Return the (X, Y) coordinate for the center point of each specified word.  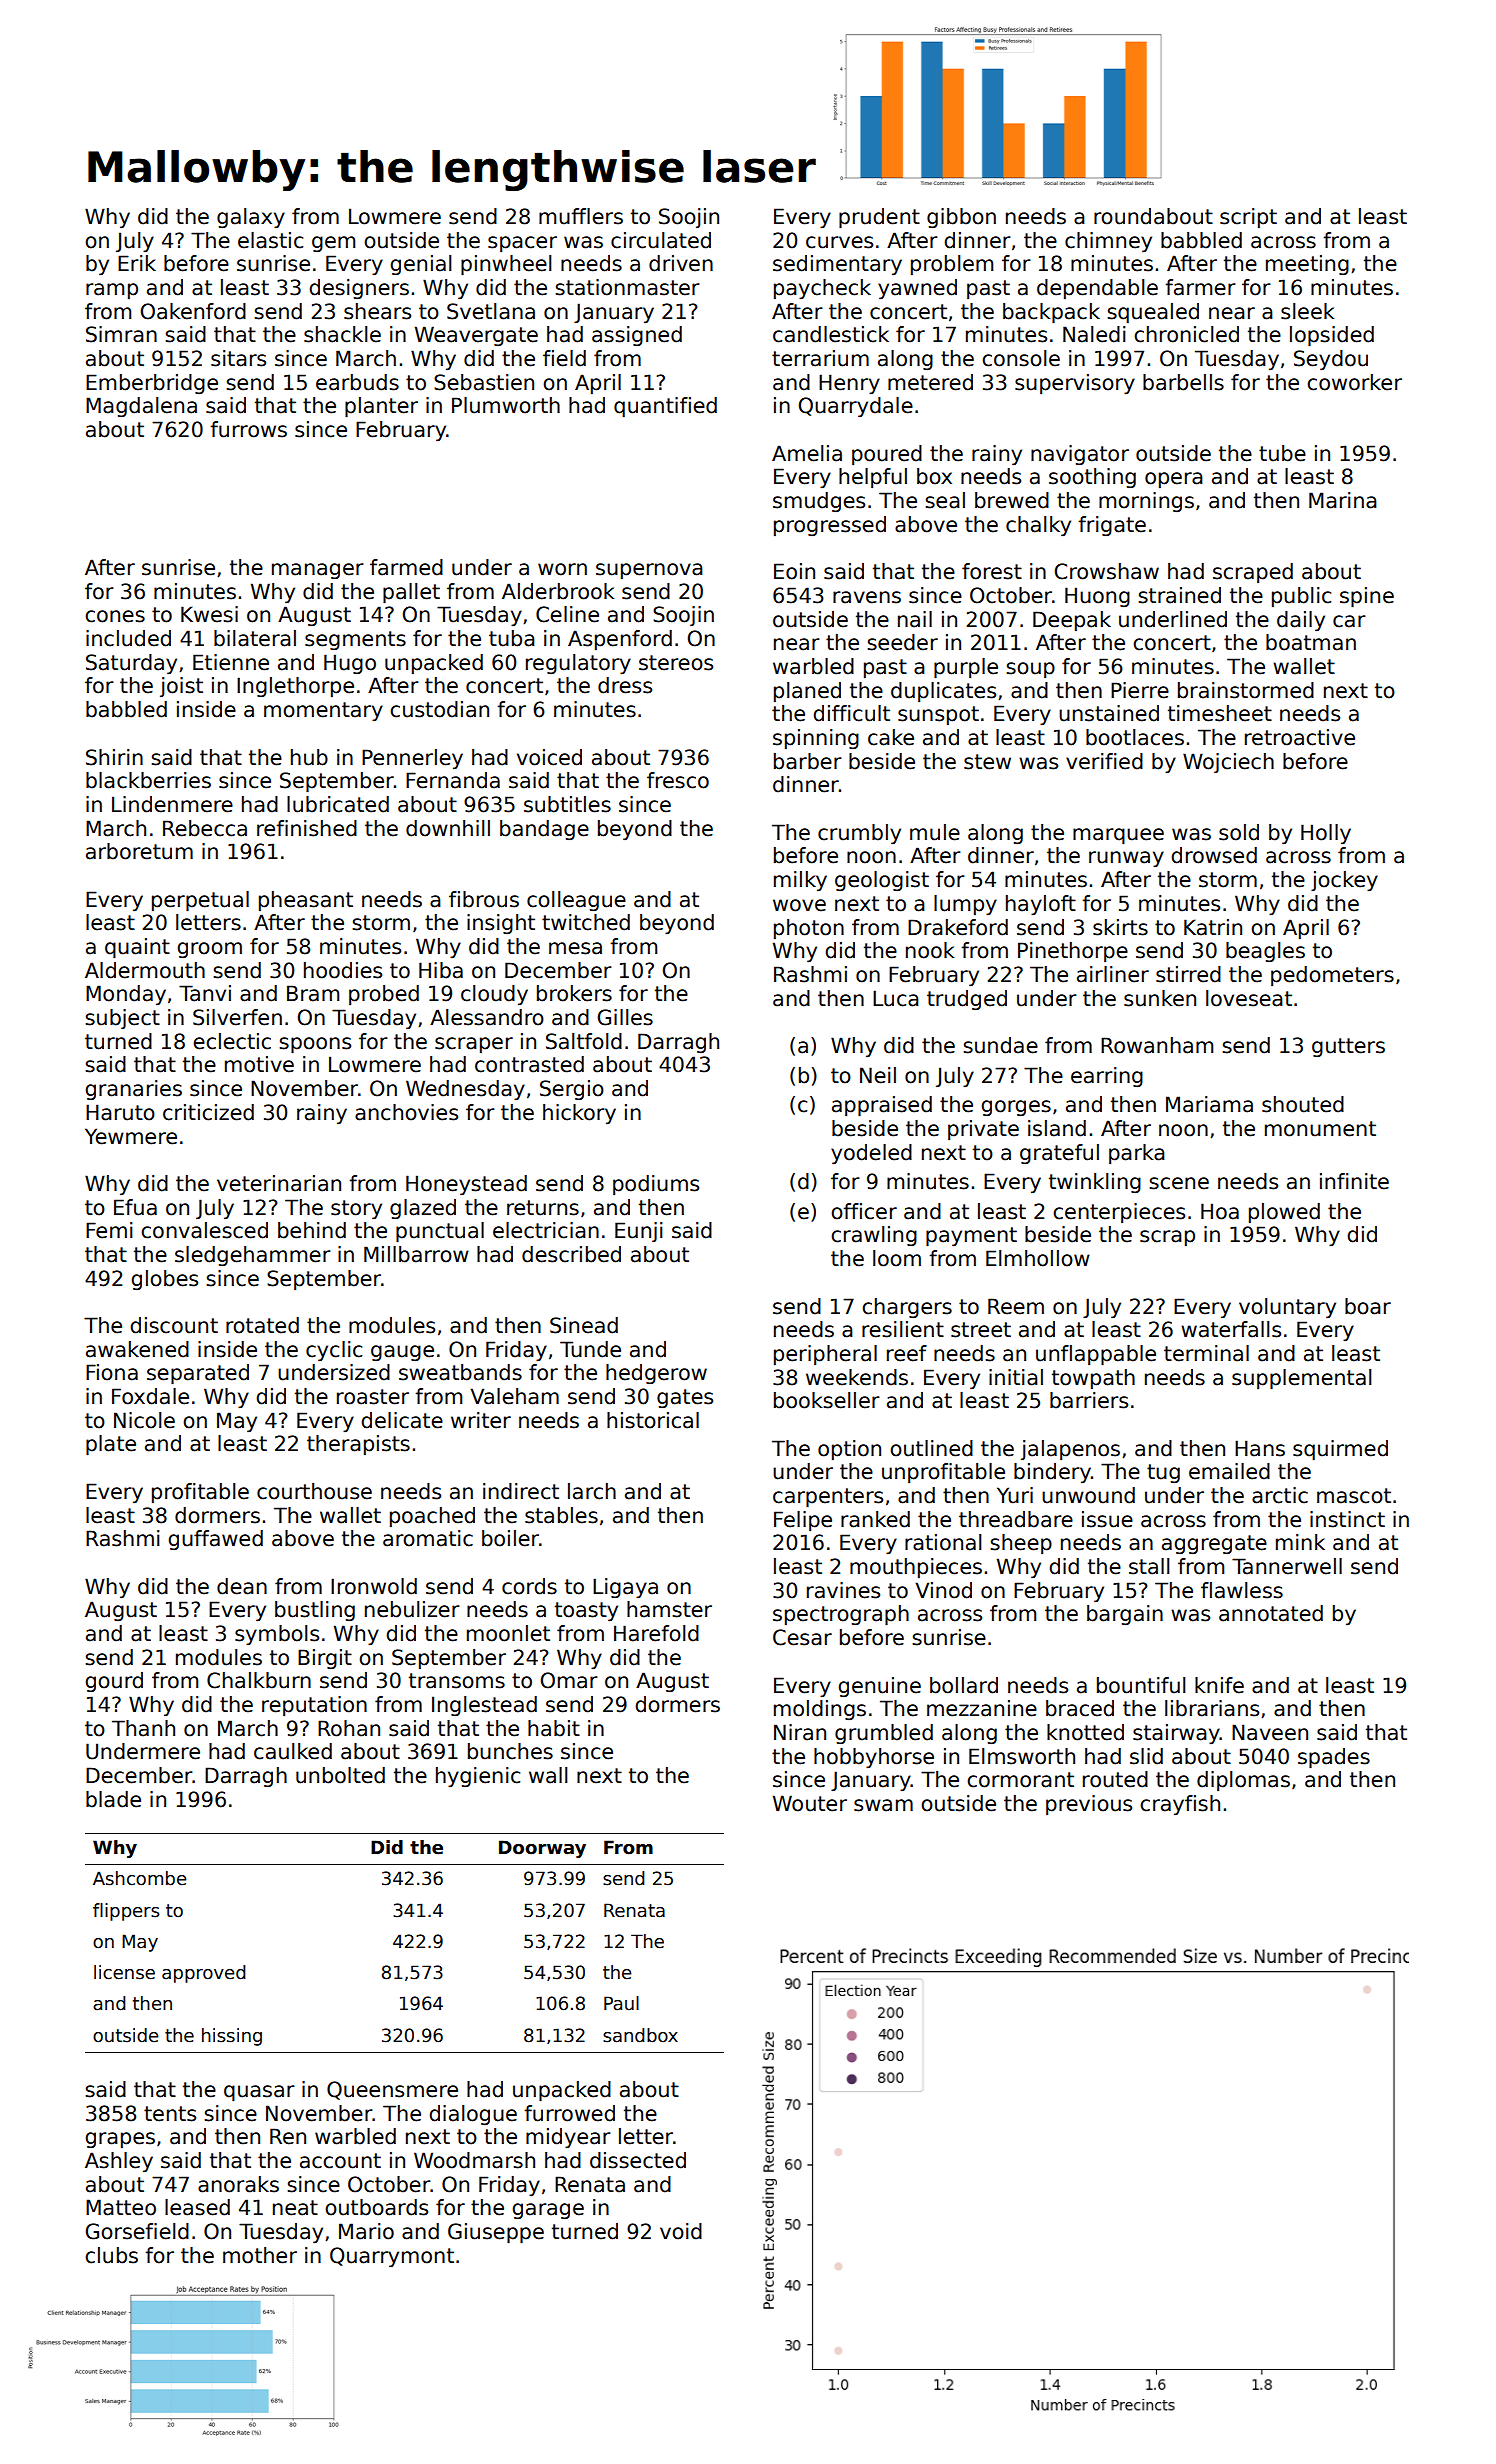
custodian (439, 709)
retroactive (1300, 737)
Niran (800, 1732)
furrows (248, 429)
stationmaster (627, 287)
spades (1334, 1758)
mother (260, 2255)
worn (562, 569)
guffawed (215, 1540)
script (1248, 218)
